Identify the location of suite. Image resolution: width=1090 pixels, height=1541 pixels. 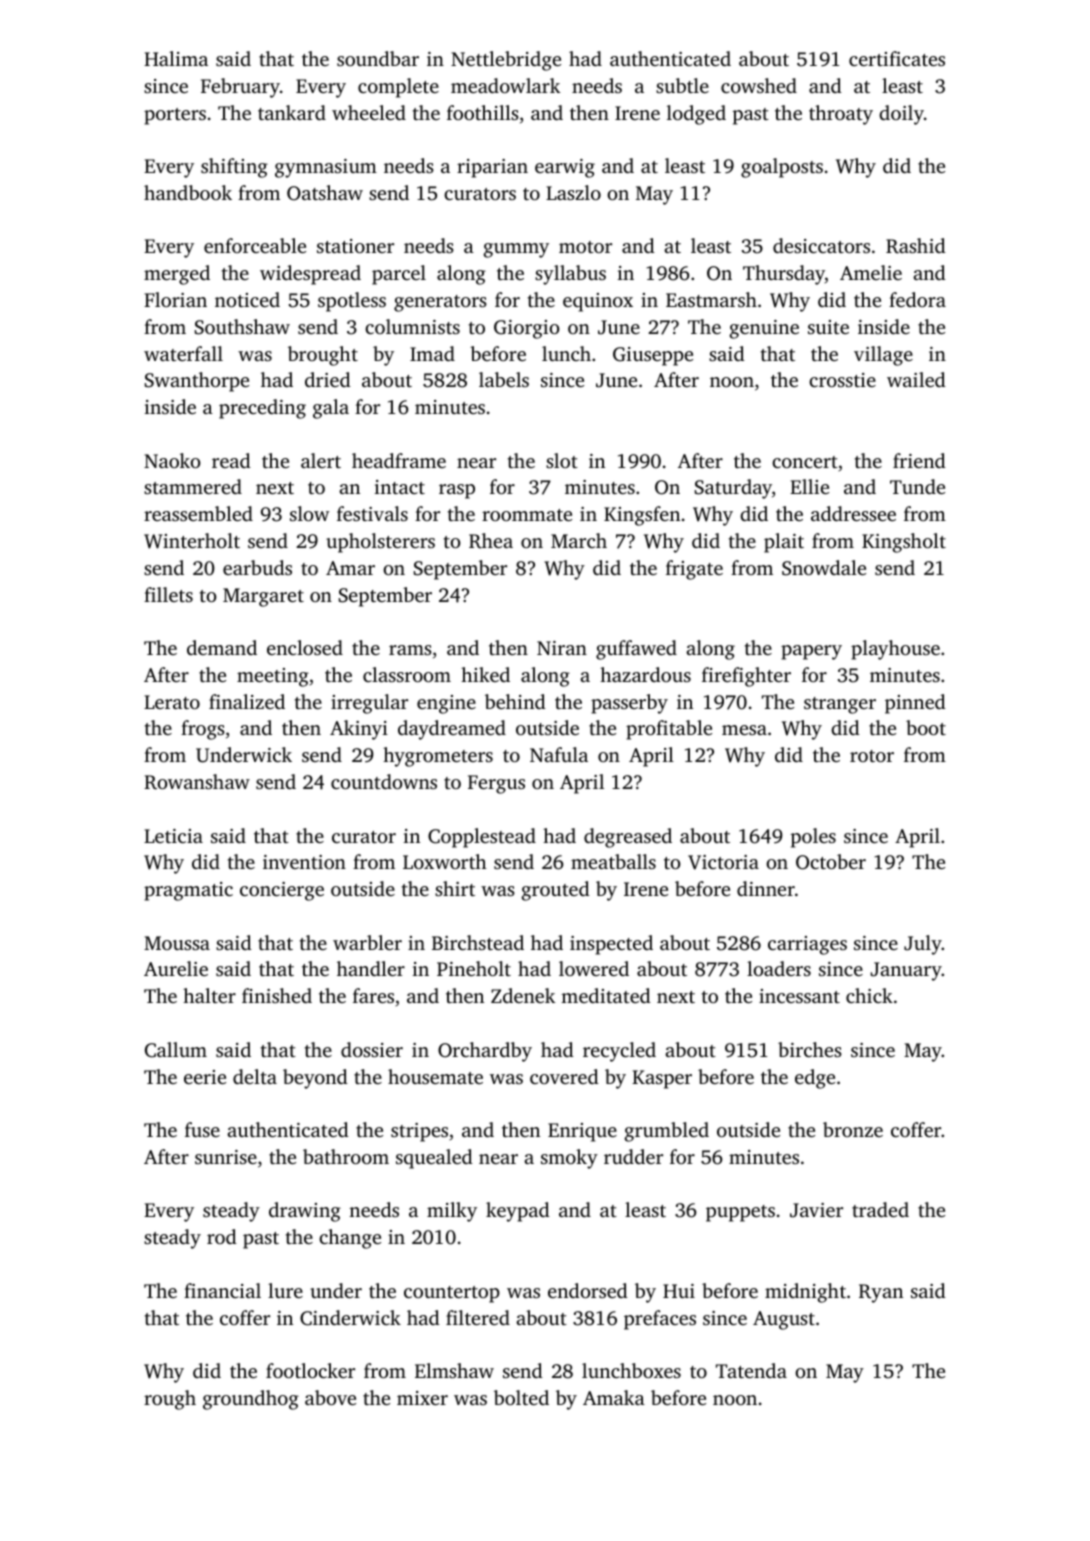
(828, 327).
